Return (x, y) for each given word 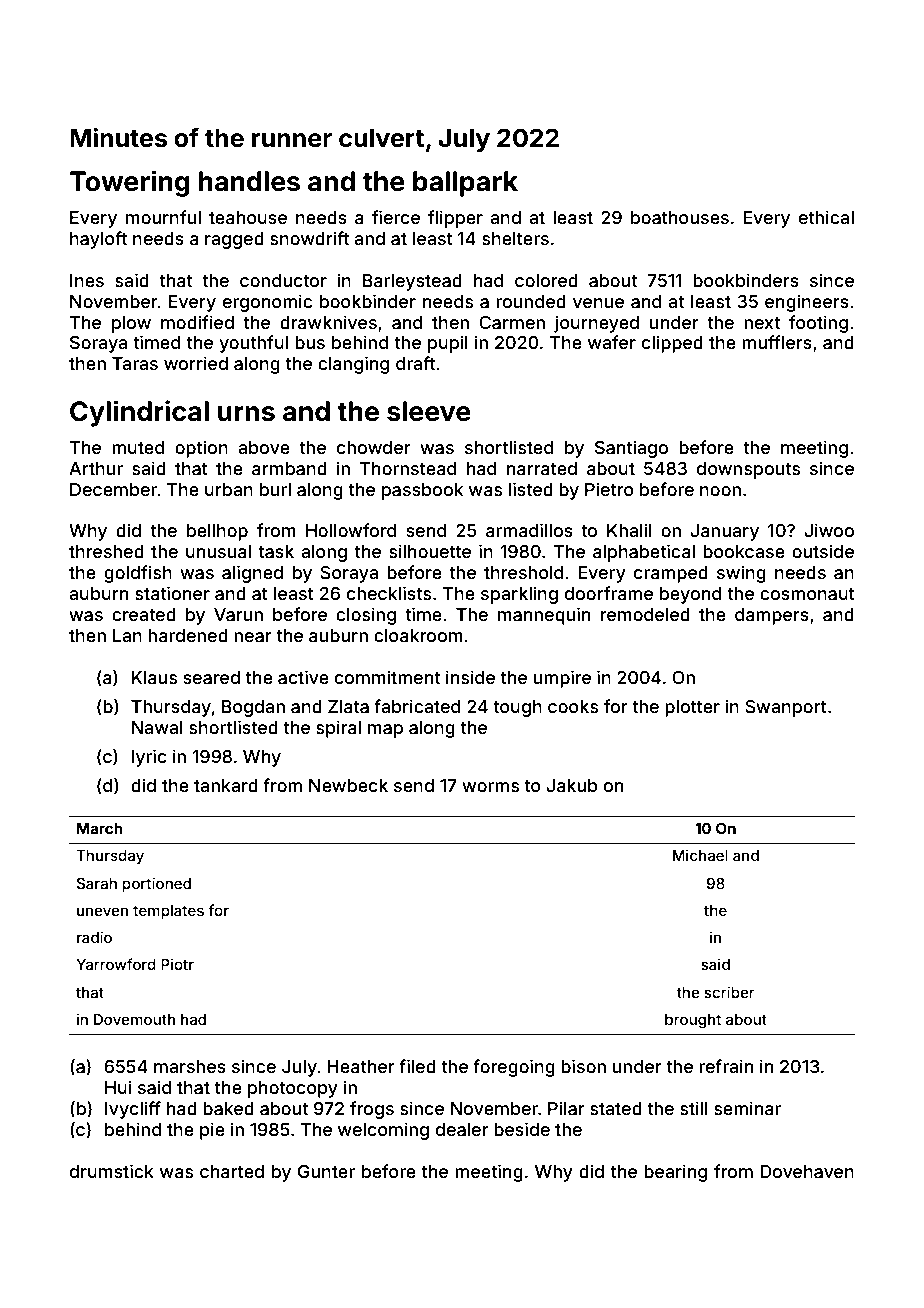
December (113, 489)
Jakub (572, 785)
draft (415, 363)
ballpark (465, 184)
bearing (675, 1173)
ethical (826, 217)
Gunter (326, 1171)
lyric (149, 758)
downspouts (748, 470)
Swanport (786, 708)
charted (232, 1171)
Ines (87, 280)
